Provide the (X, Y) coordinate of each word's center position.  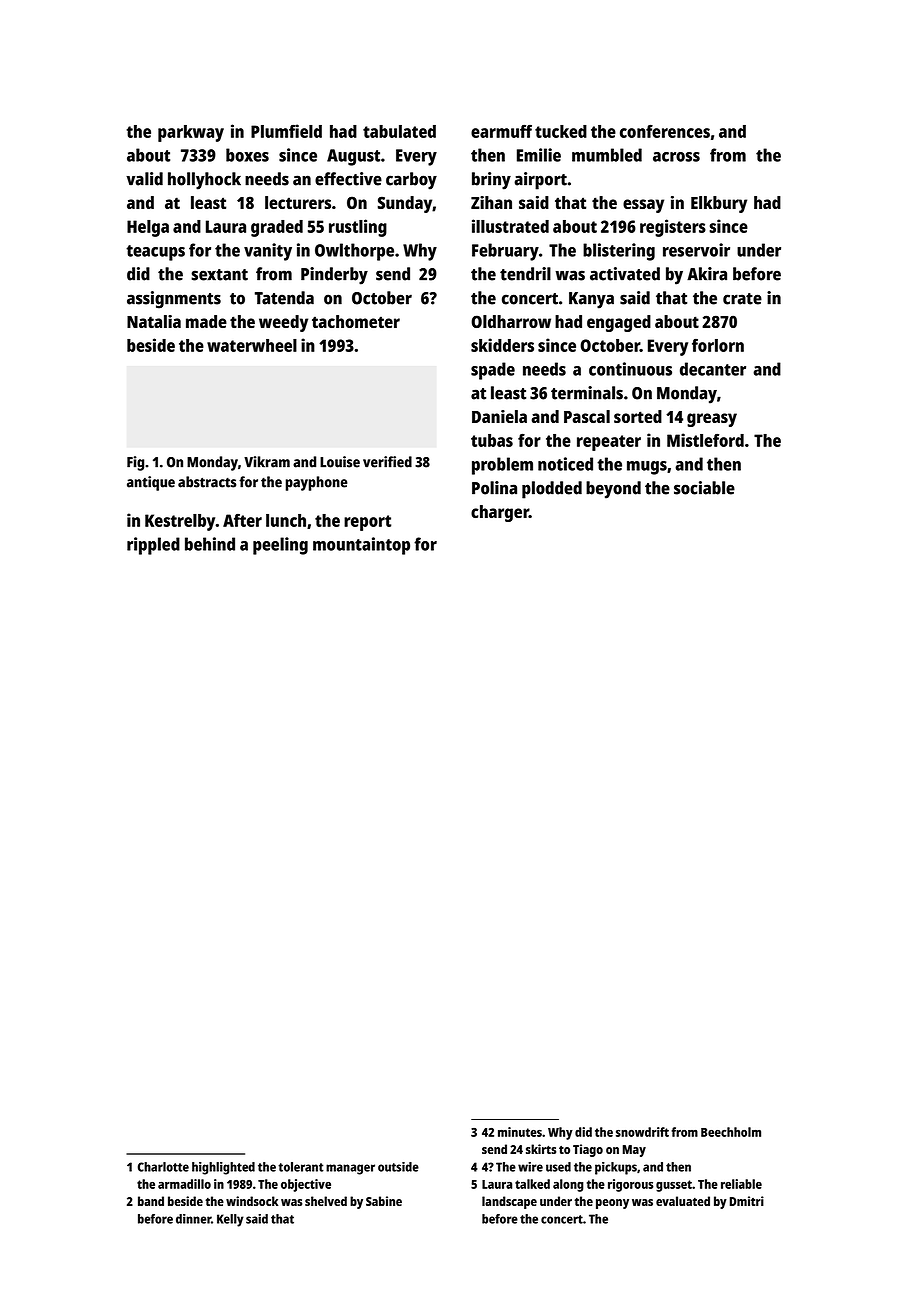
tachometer (356, 321)
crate (742, 299)
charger (500, 513)
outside (398, 1167)
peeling (280, 546)
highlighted (223, 1168)
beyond (613, 490)
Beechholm (731, 1132)
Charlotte (163, 1167)
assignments (174, 300)
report (367, 523)
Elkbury (719, 204)
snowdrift (642, 1132)
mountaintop (361, 546)
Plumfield (286, 131)
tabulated (399, 131)
